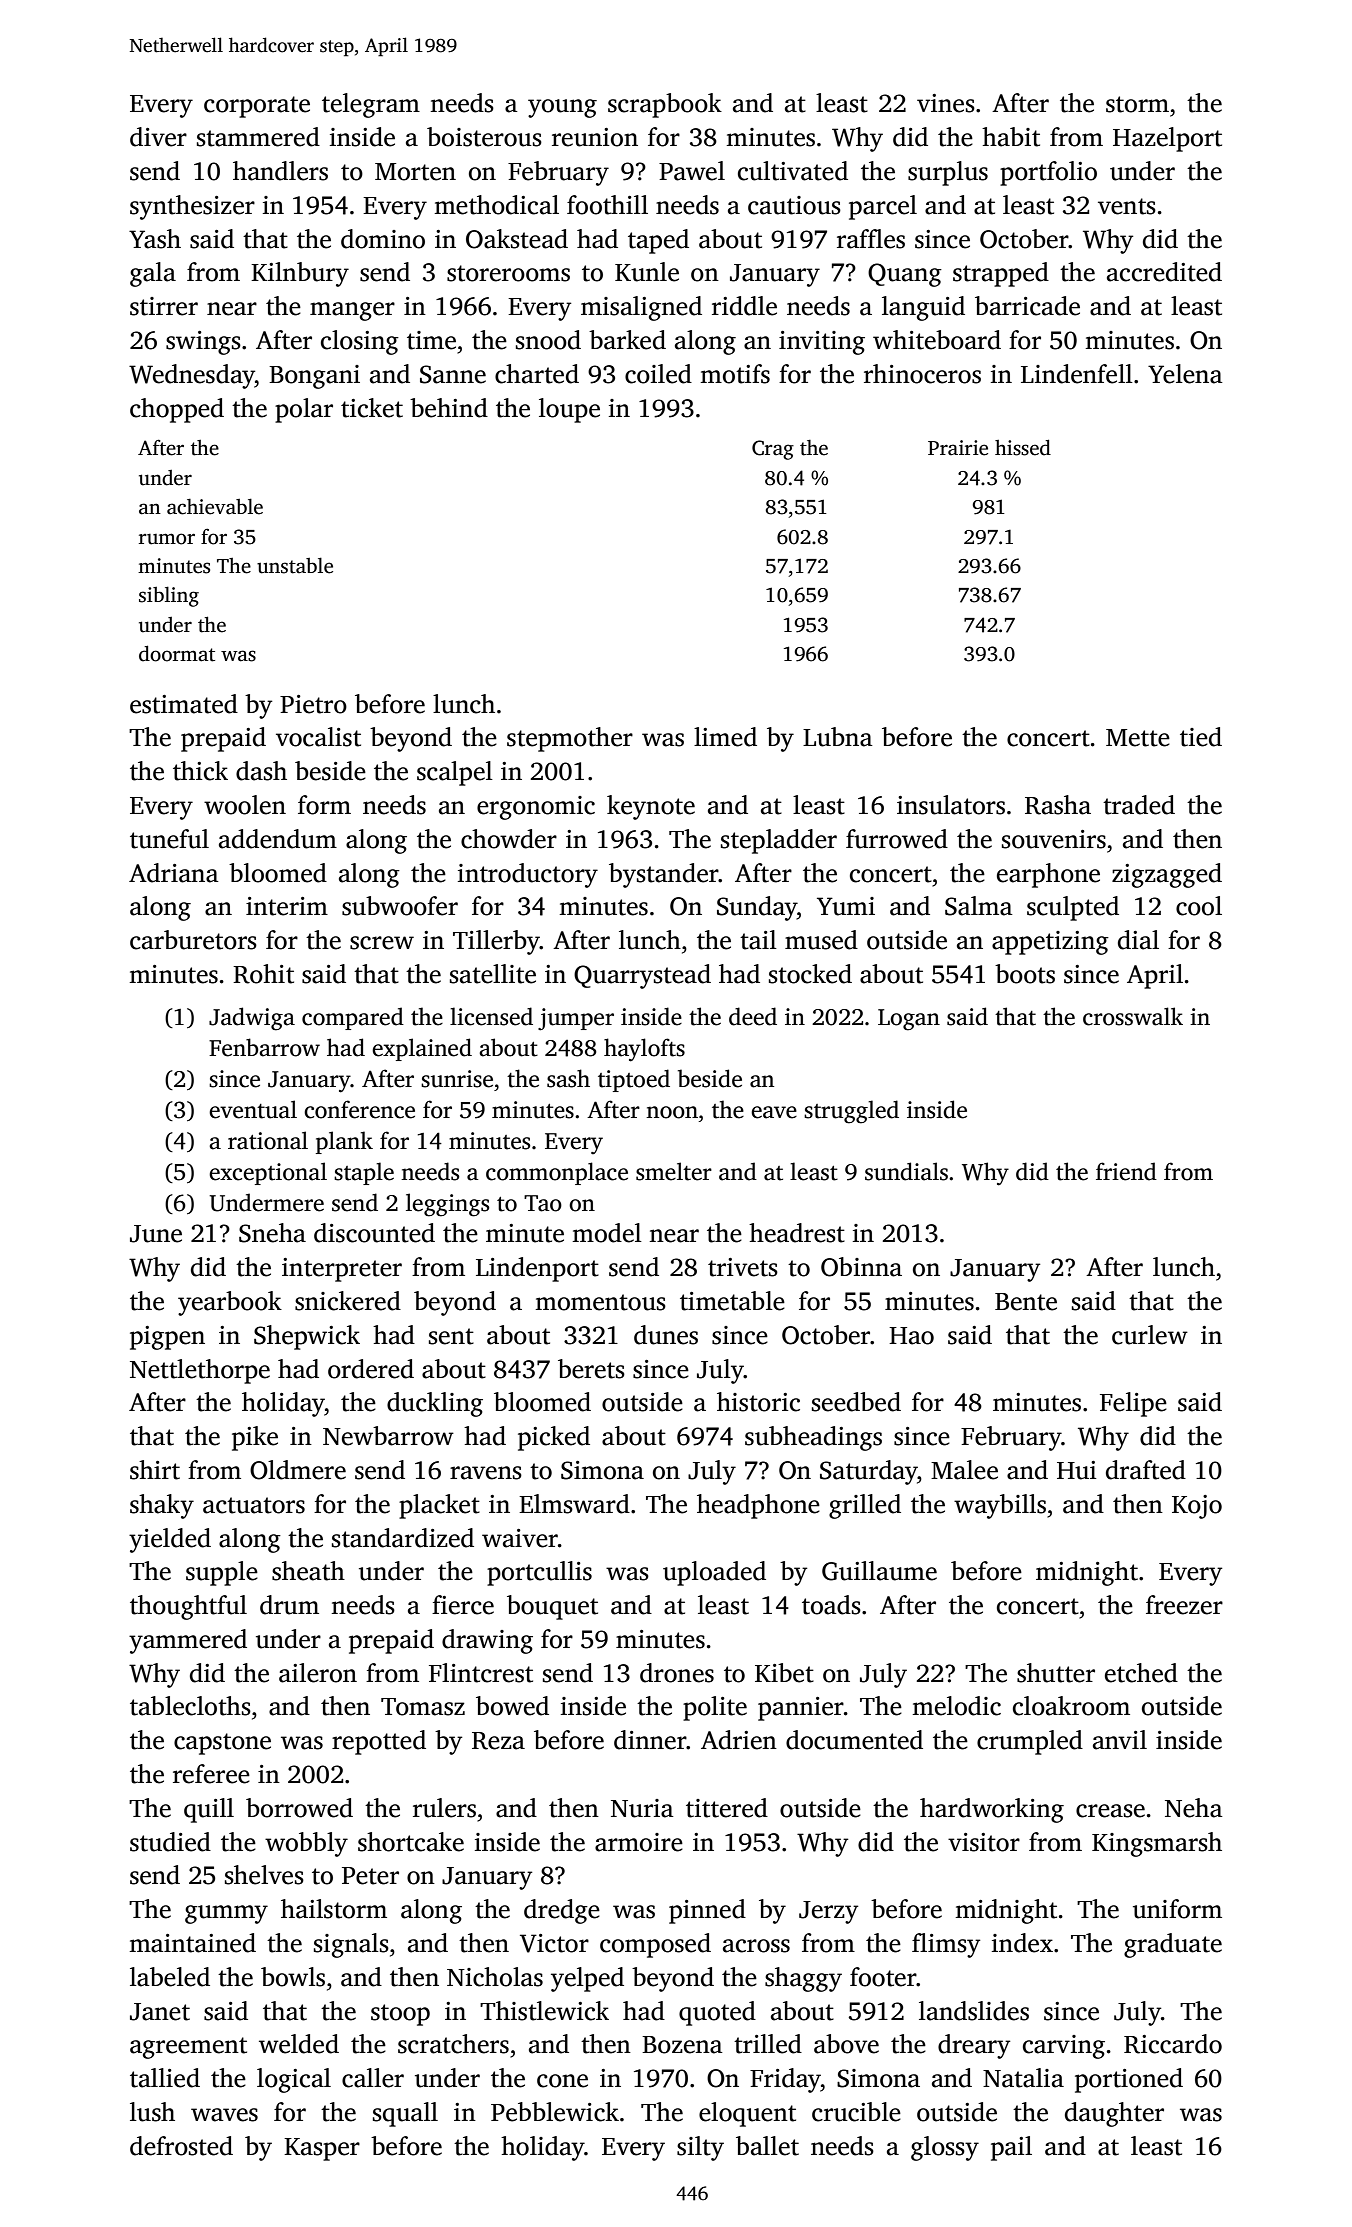 Image resolution: width=1352 pixels, height=2227 pixels. I want to click on glossy, so click(945, 2148).
